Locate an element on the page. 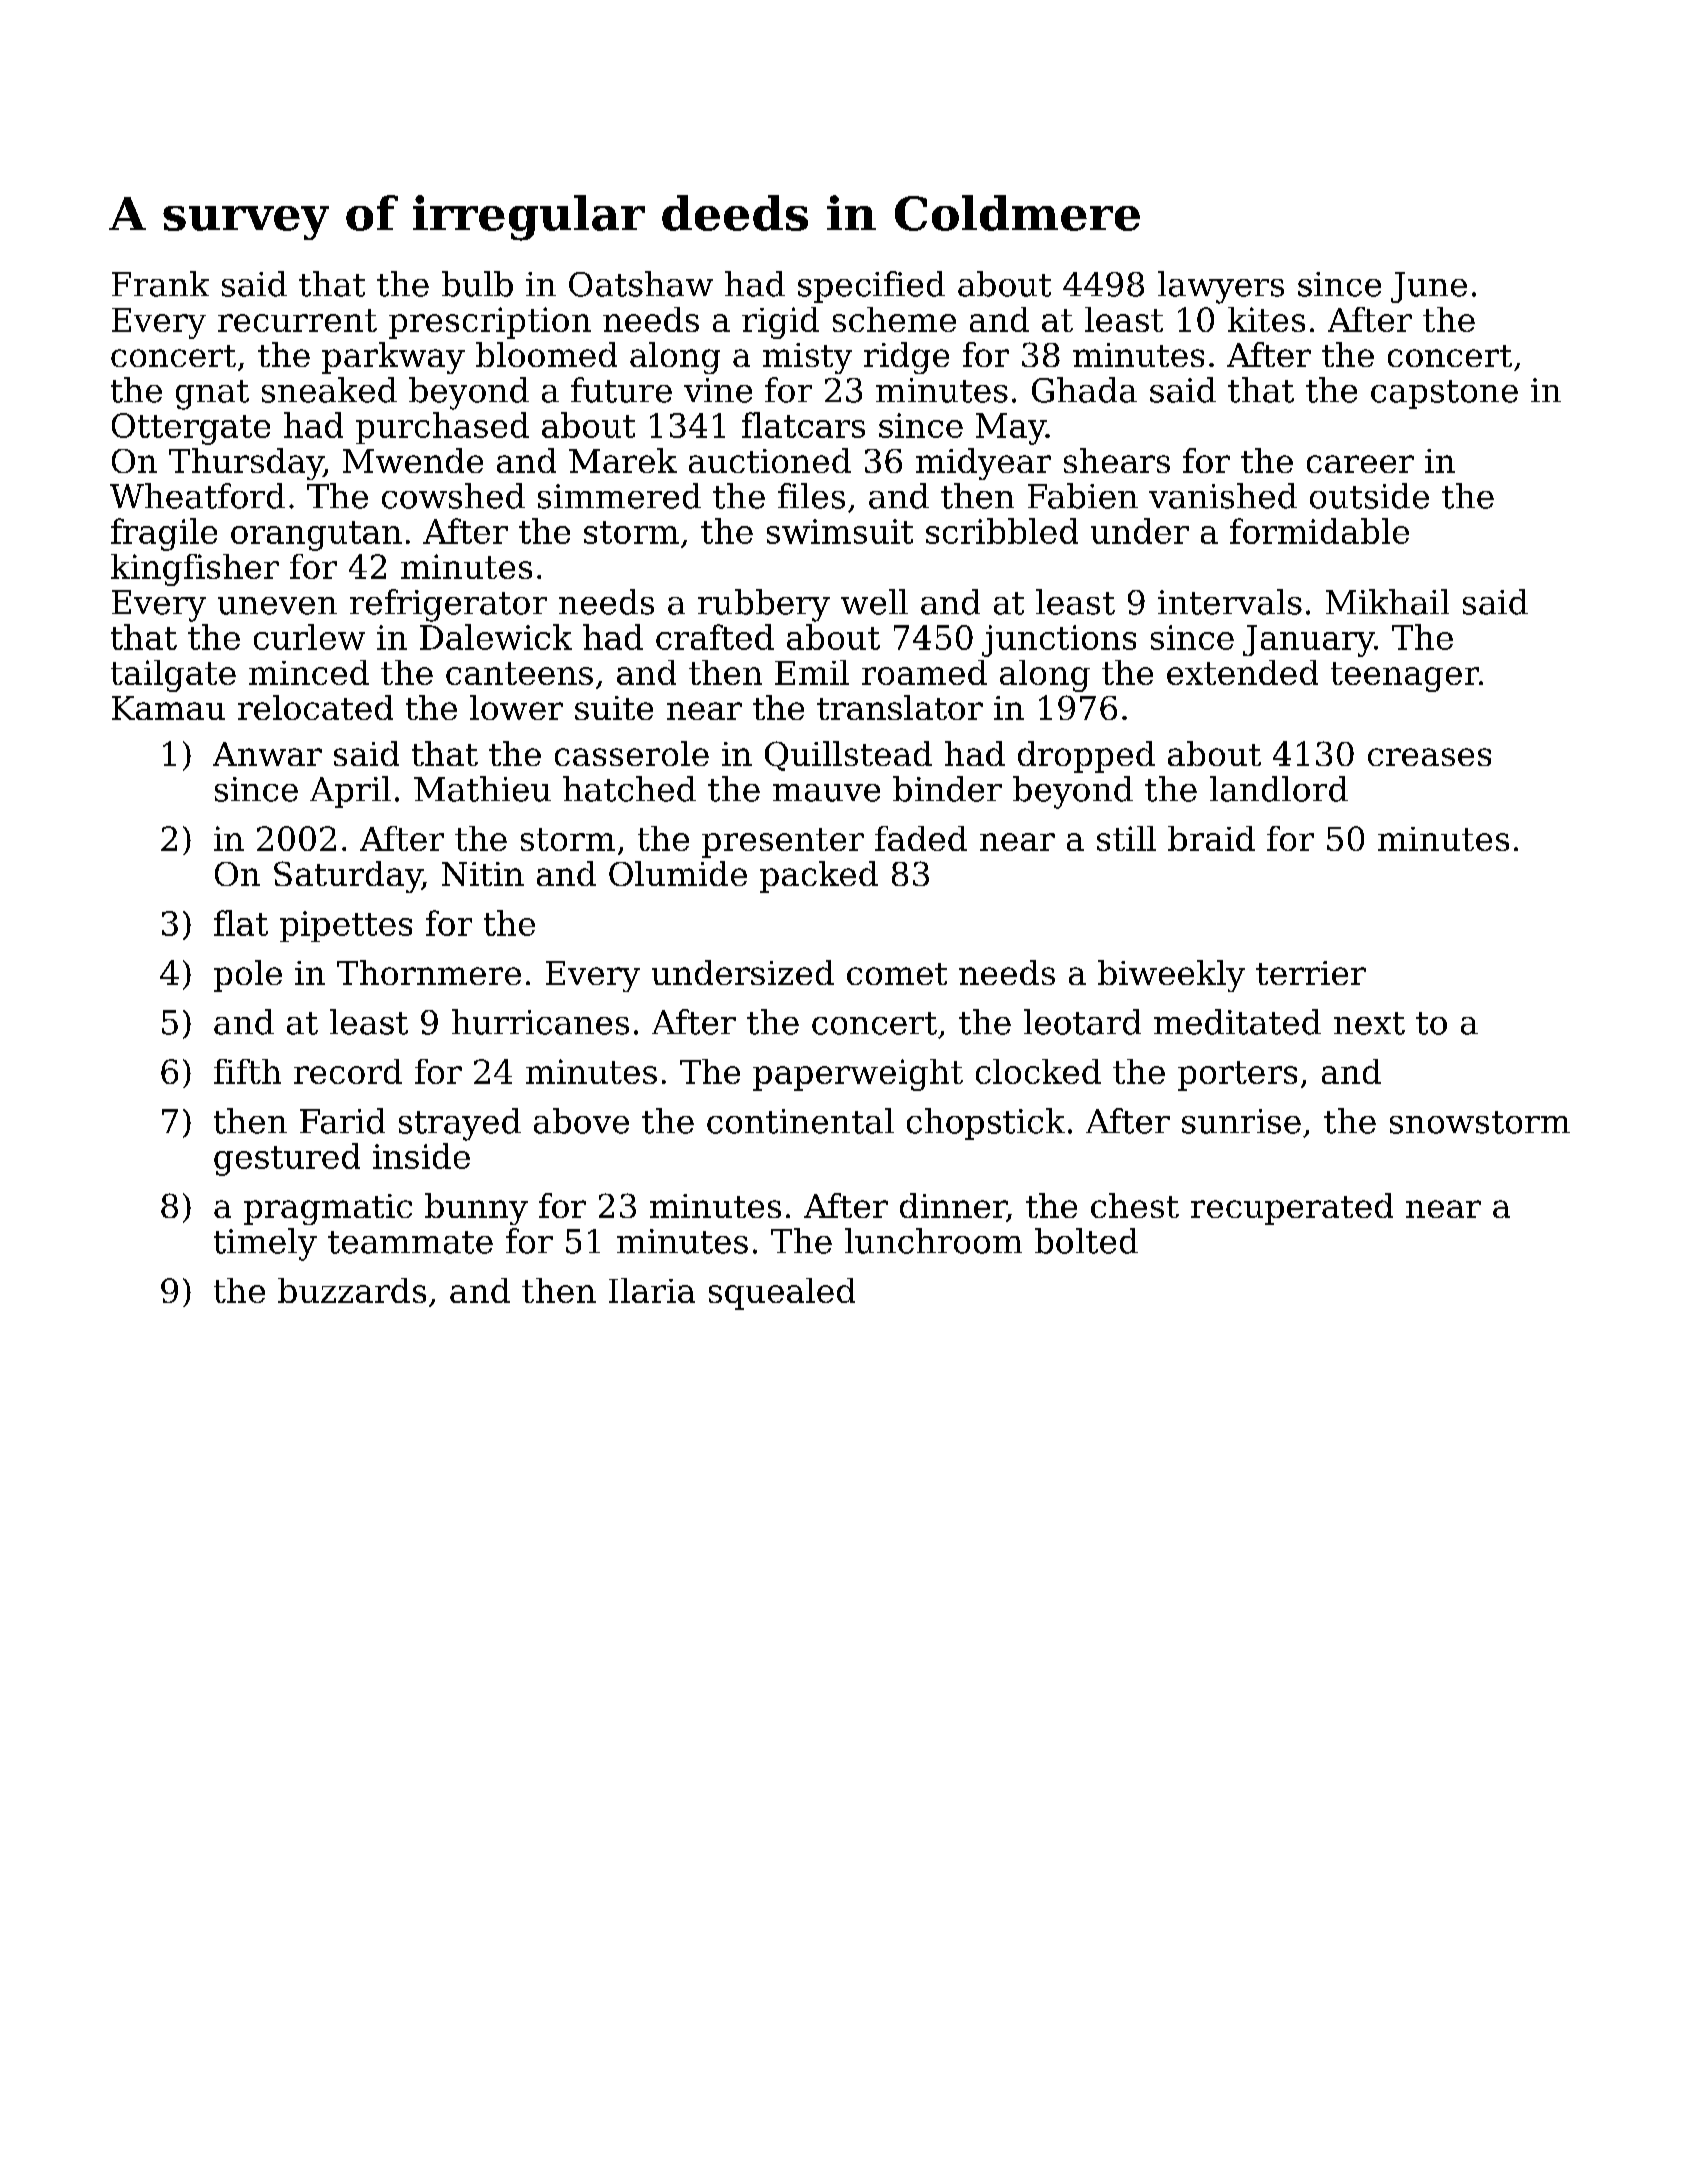 This document has height=2178, width=1683. Ghada is located at coordinates (1084, 390).
